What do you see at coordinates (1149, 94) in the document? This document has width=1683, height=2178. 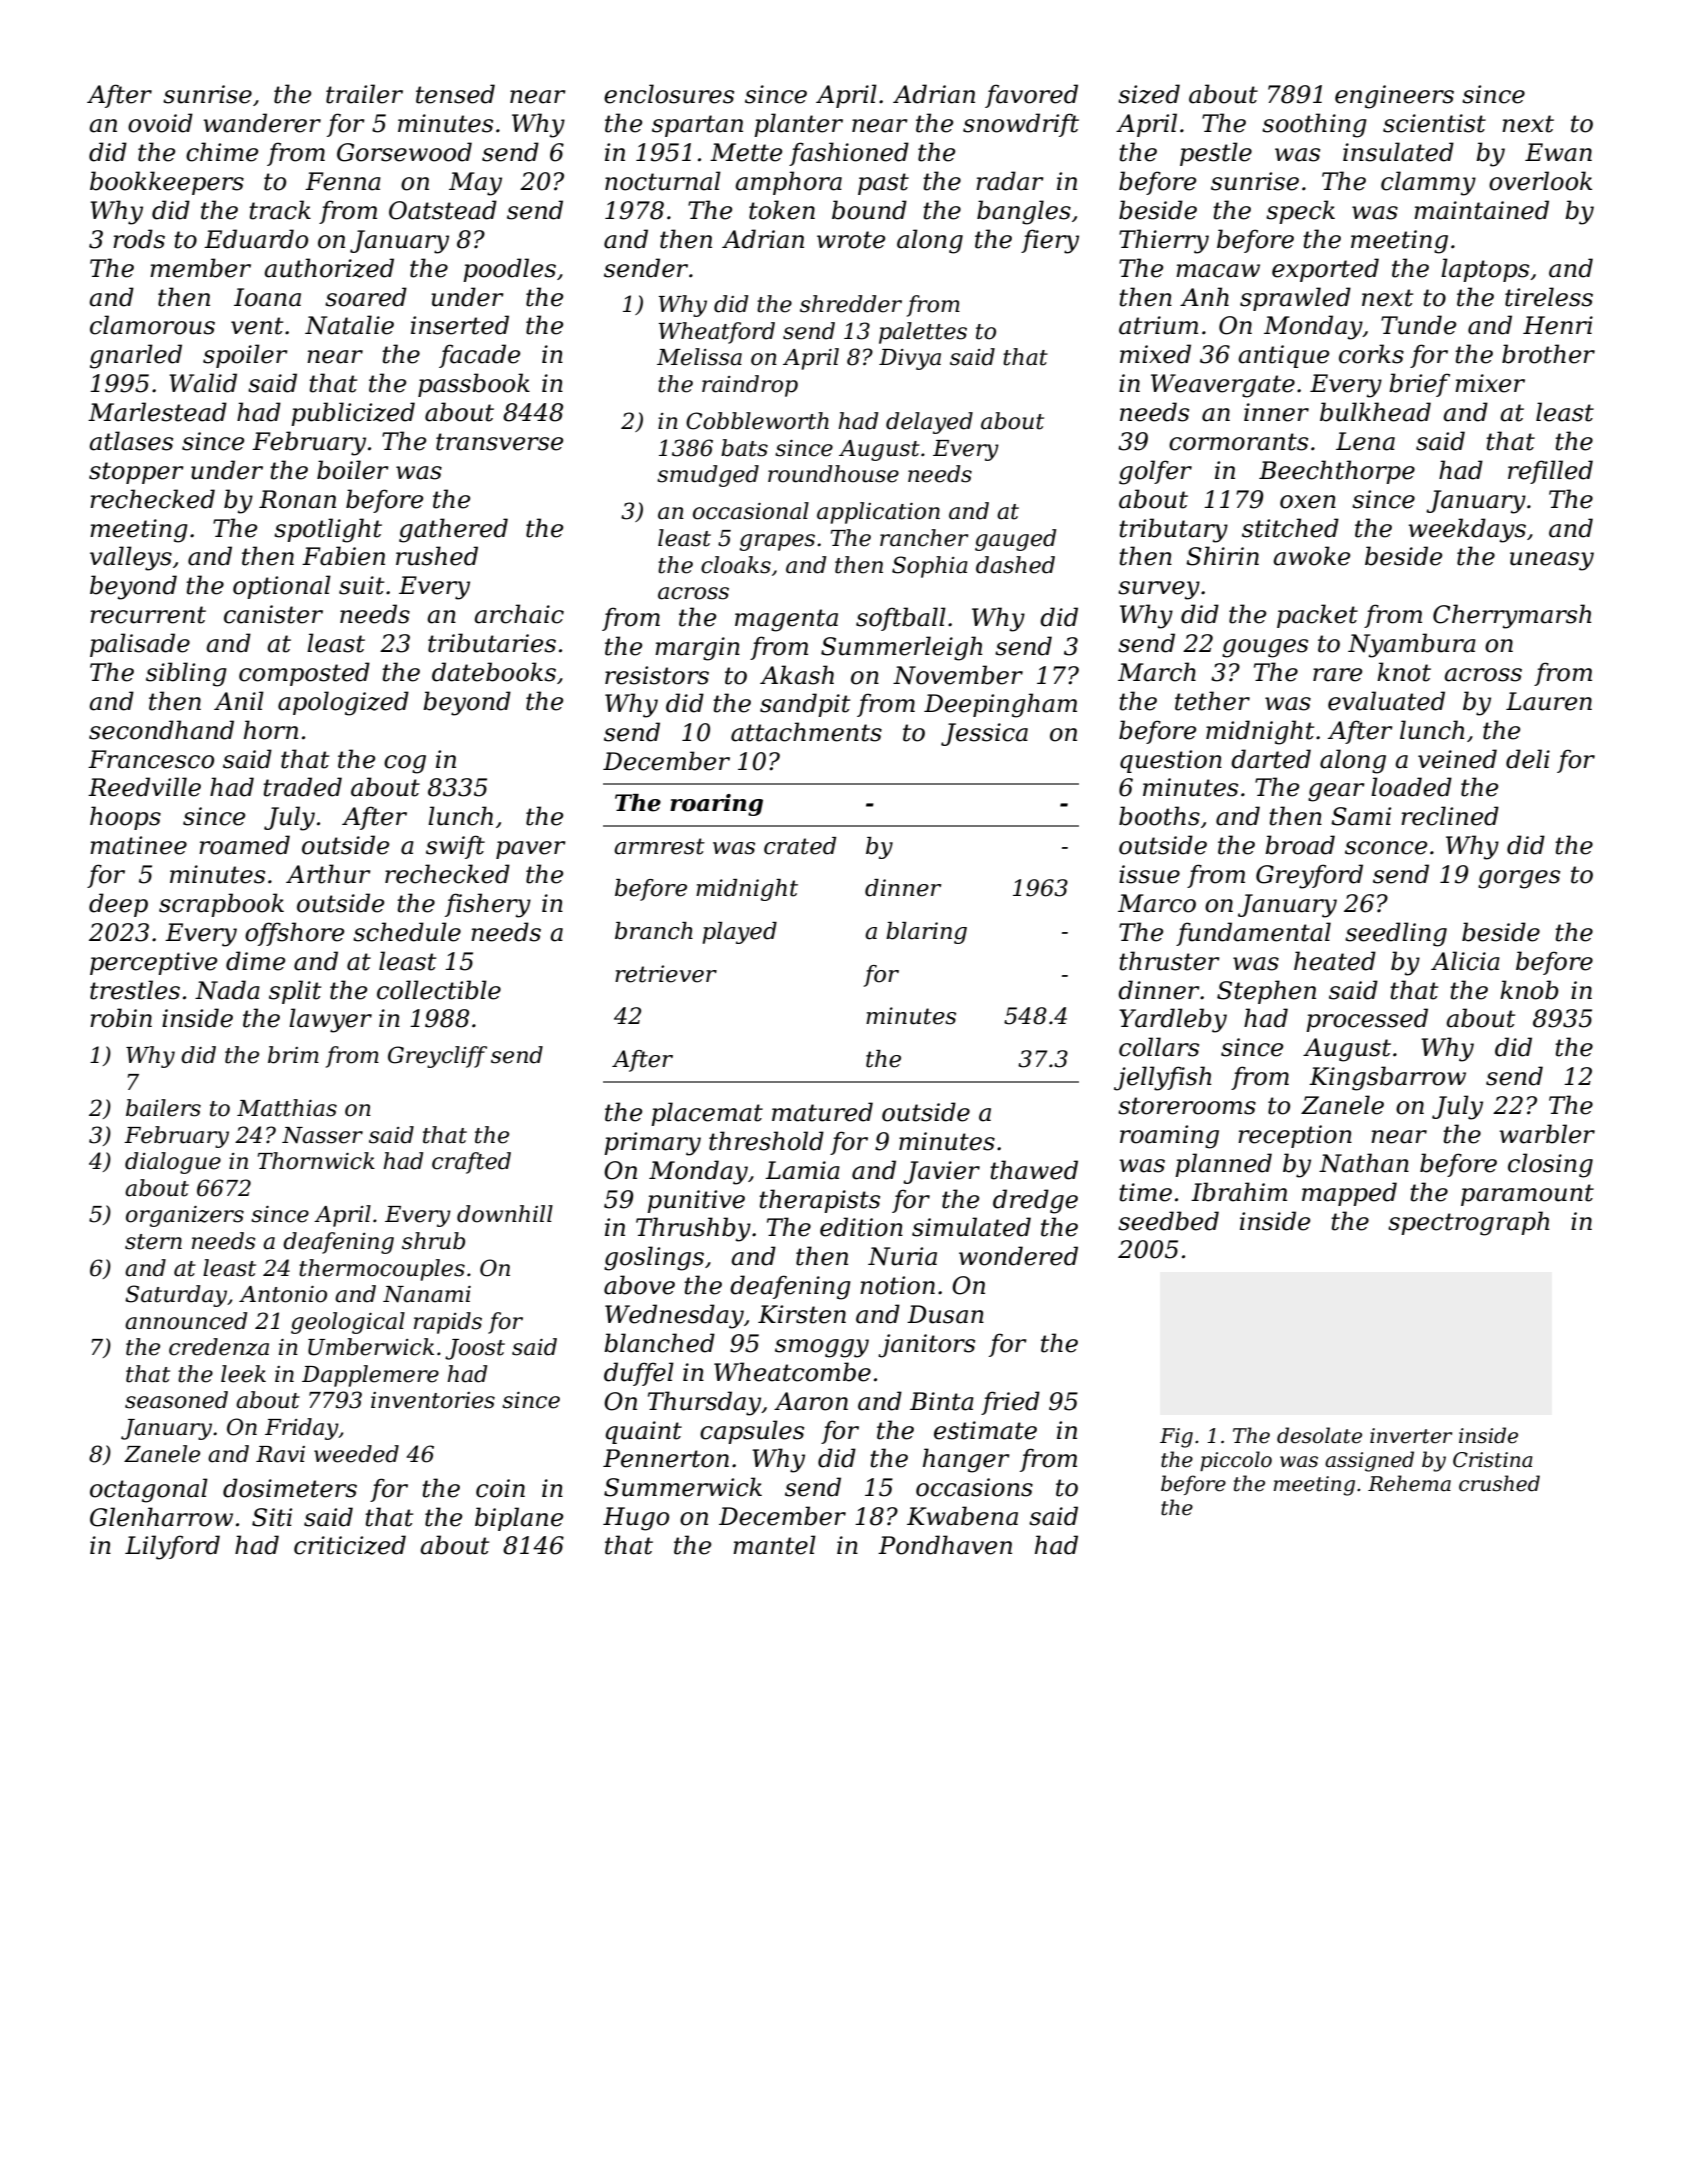 I see `sized` at bounding box center [1149, 94].
